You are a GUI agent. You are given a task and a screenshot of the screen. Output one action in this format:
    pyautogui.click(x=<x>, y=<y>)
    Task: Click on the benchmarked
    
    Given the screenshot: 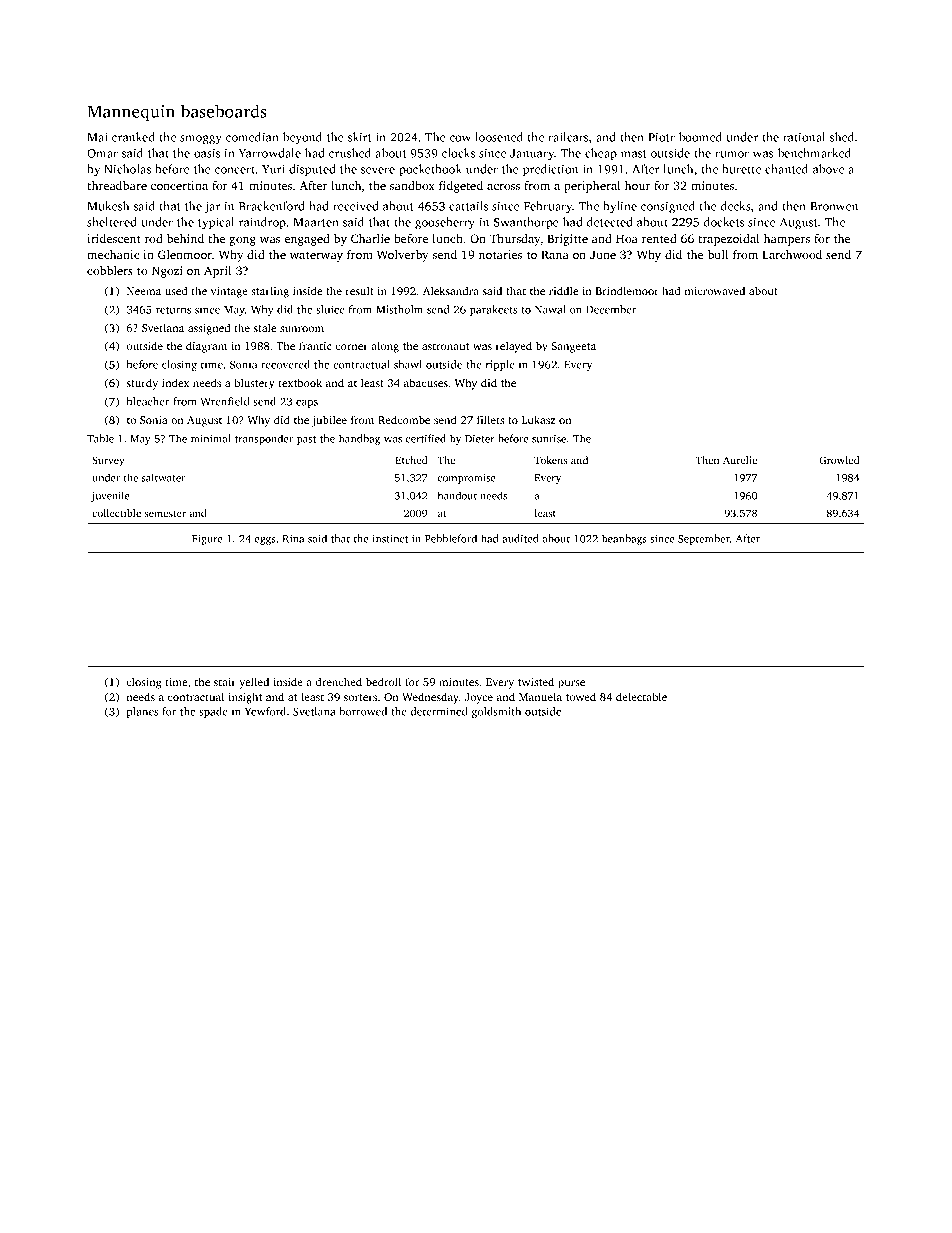 What is the action you would take?
    pyautogui.click(x=814, y=153)
